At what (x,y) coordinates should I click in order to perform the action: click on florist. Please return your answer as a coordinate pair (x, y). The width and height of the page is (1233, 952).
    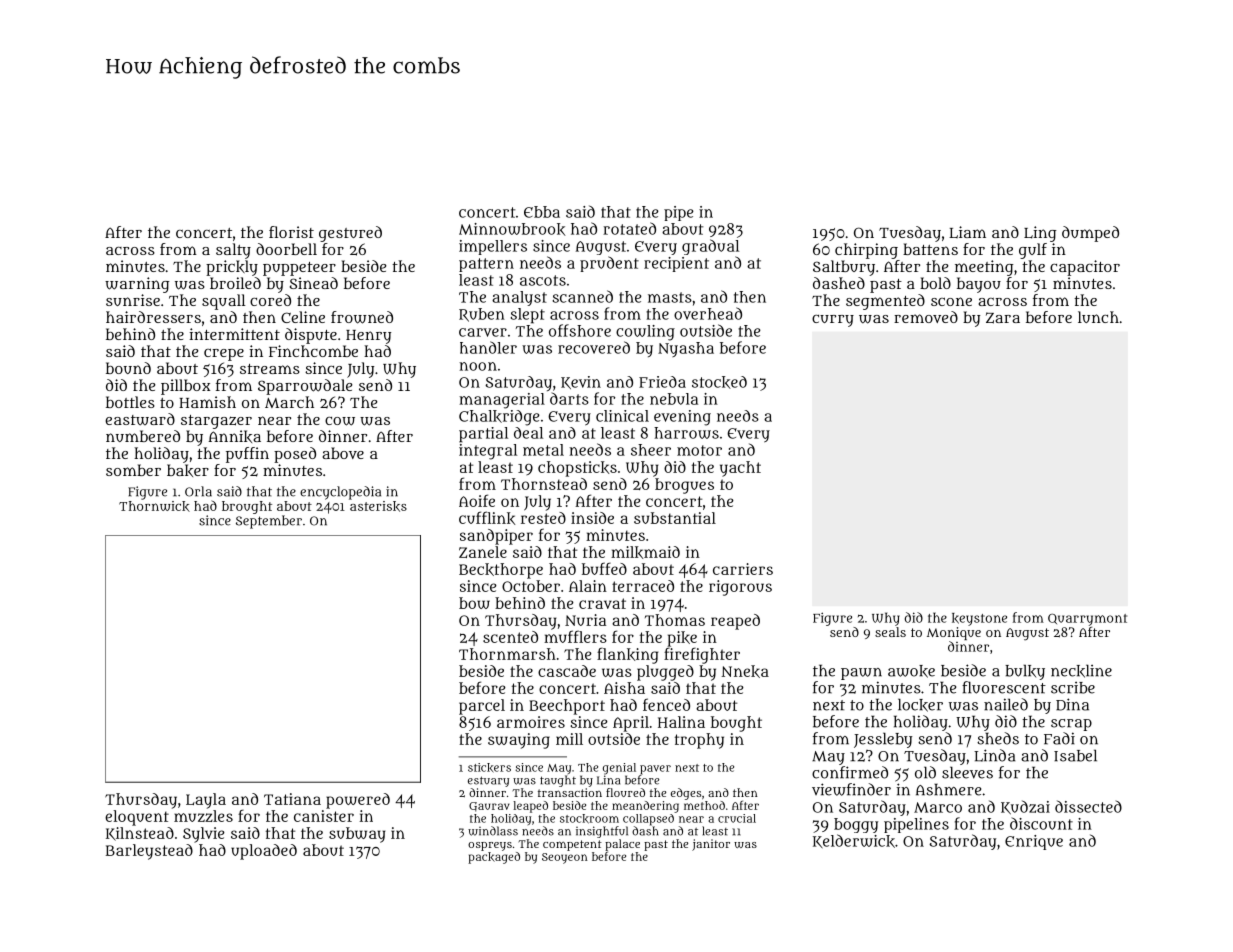
    Looking at the image, I should click on (291, 232).
